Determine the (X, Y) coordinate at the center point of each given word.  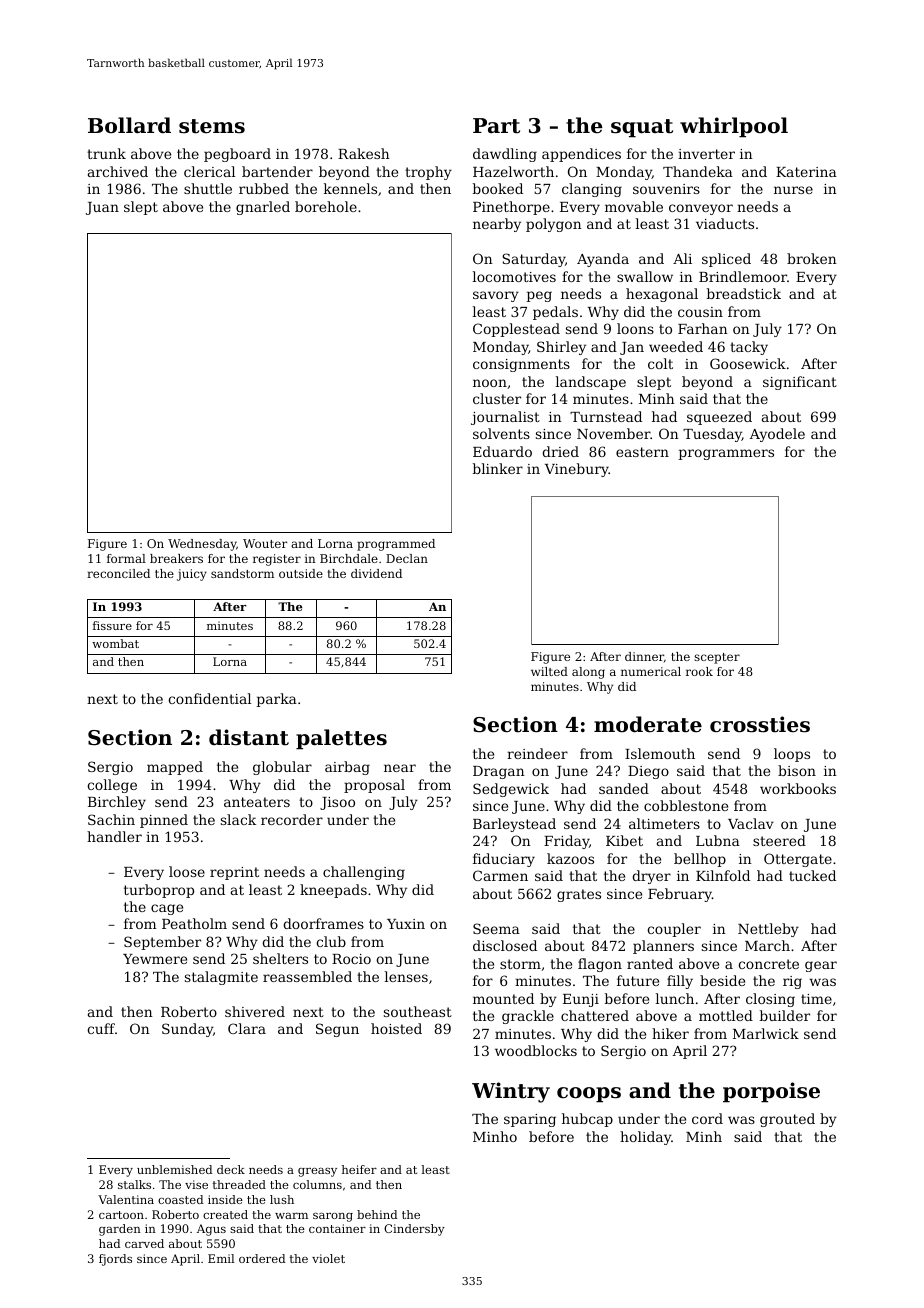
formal (126, 558)
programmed (396, 545)
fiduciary (504, 860)
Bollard (129, 125)
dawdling (505, 155)
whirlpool (734, 127)
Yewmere (155, 959)
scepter (717, 658)
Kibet (624, 840)
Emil (221, 1258)
